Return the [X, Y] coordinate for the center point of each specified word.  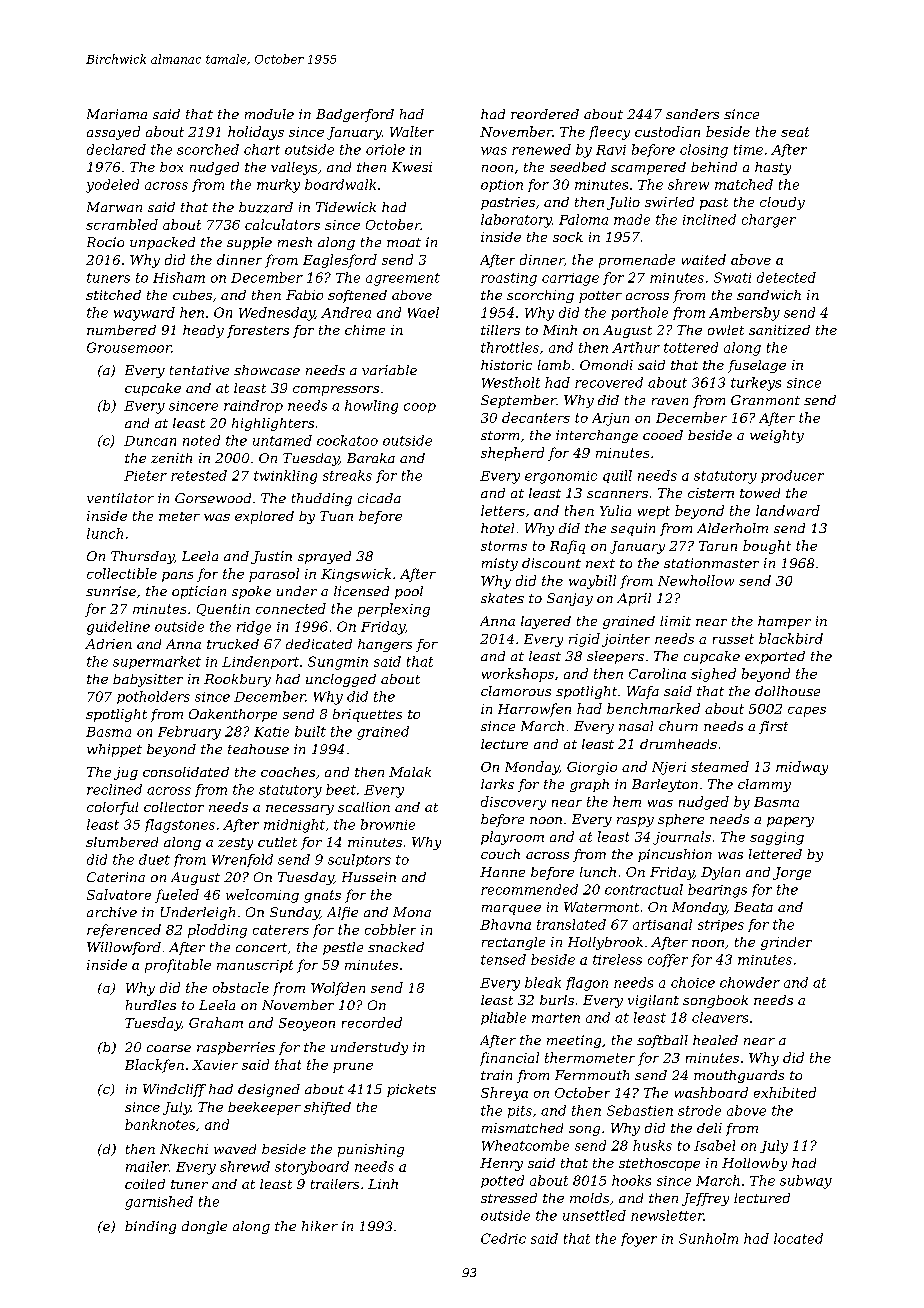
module [269, 114]
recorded [372, 1022]
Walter [412, 131]
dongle [204, 1227]
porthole [639, 313]
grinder [786, 943]
